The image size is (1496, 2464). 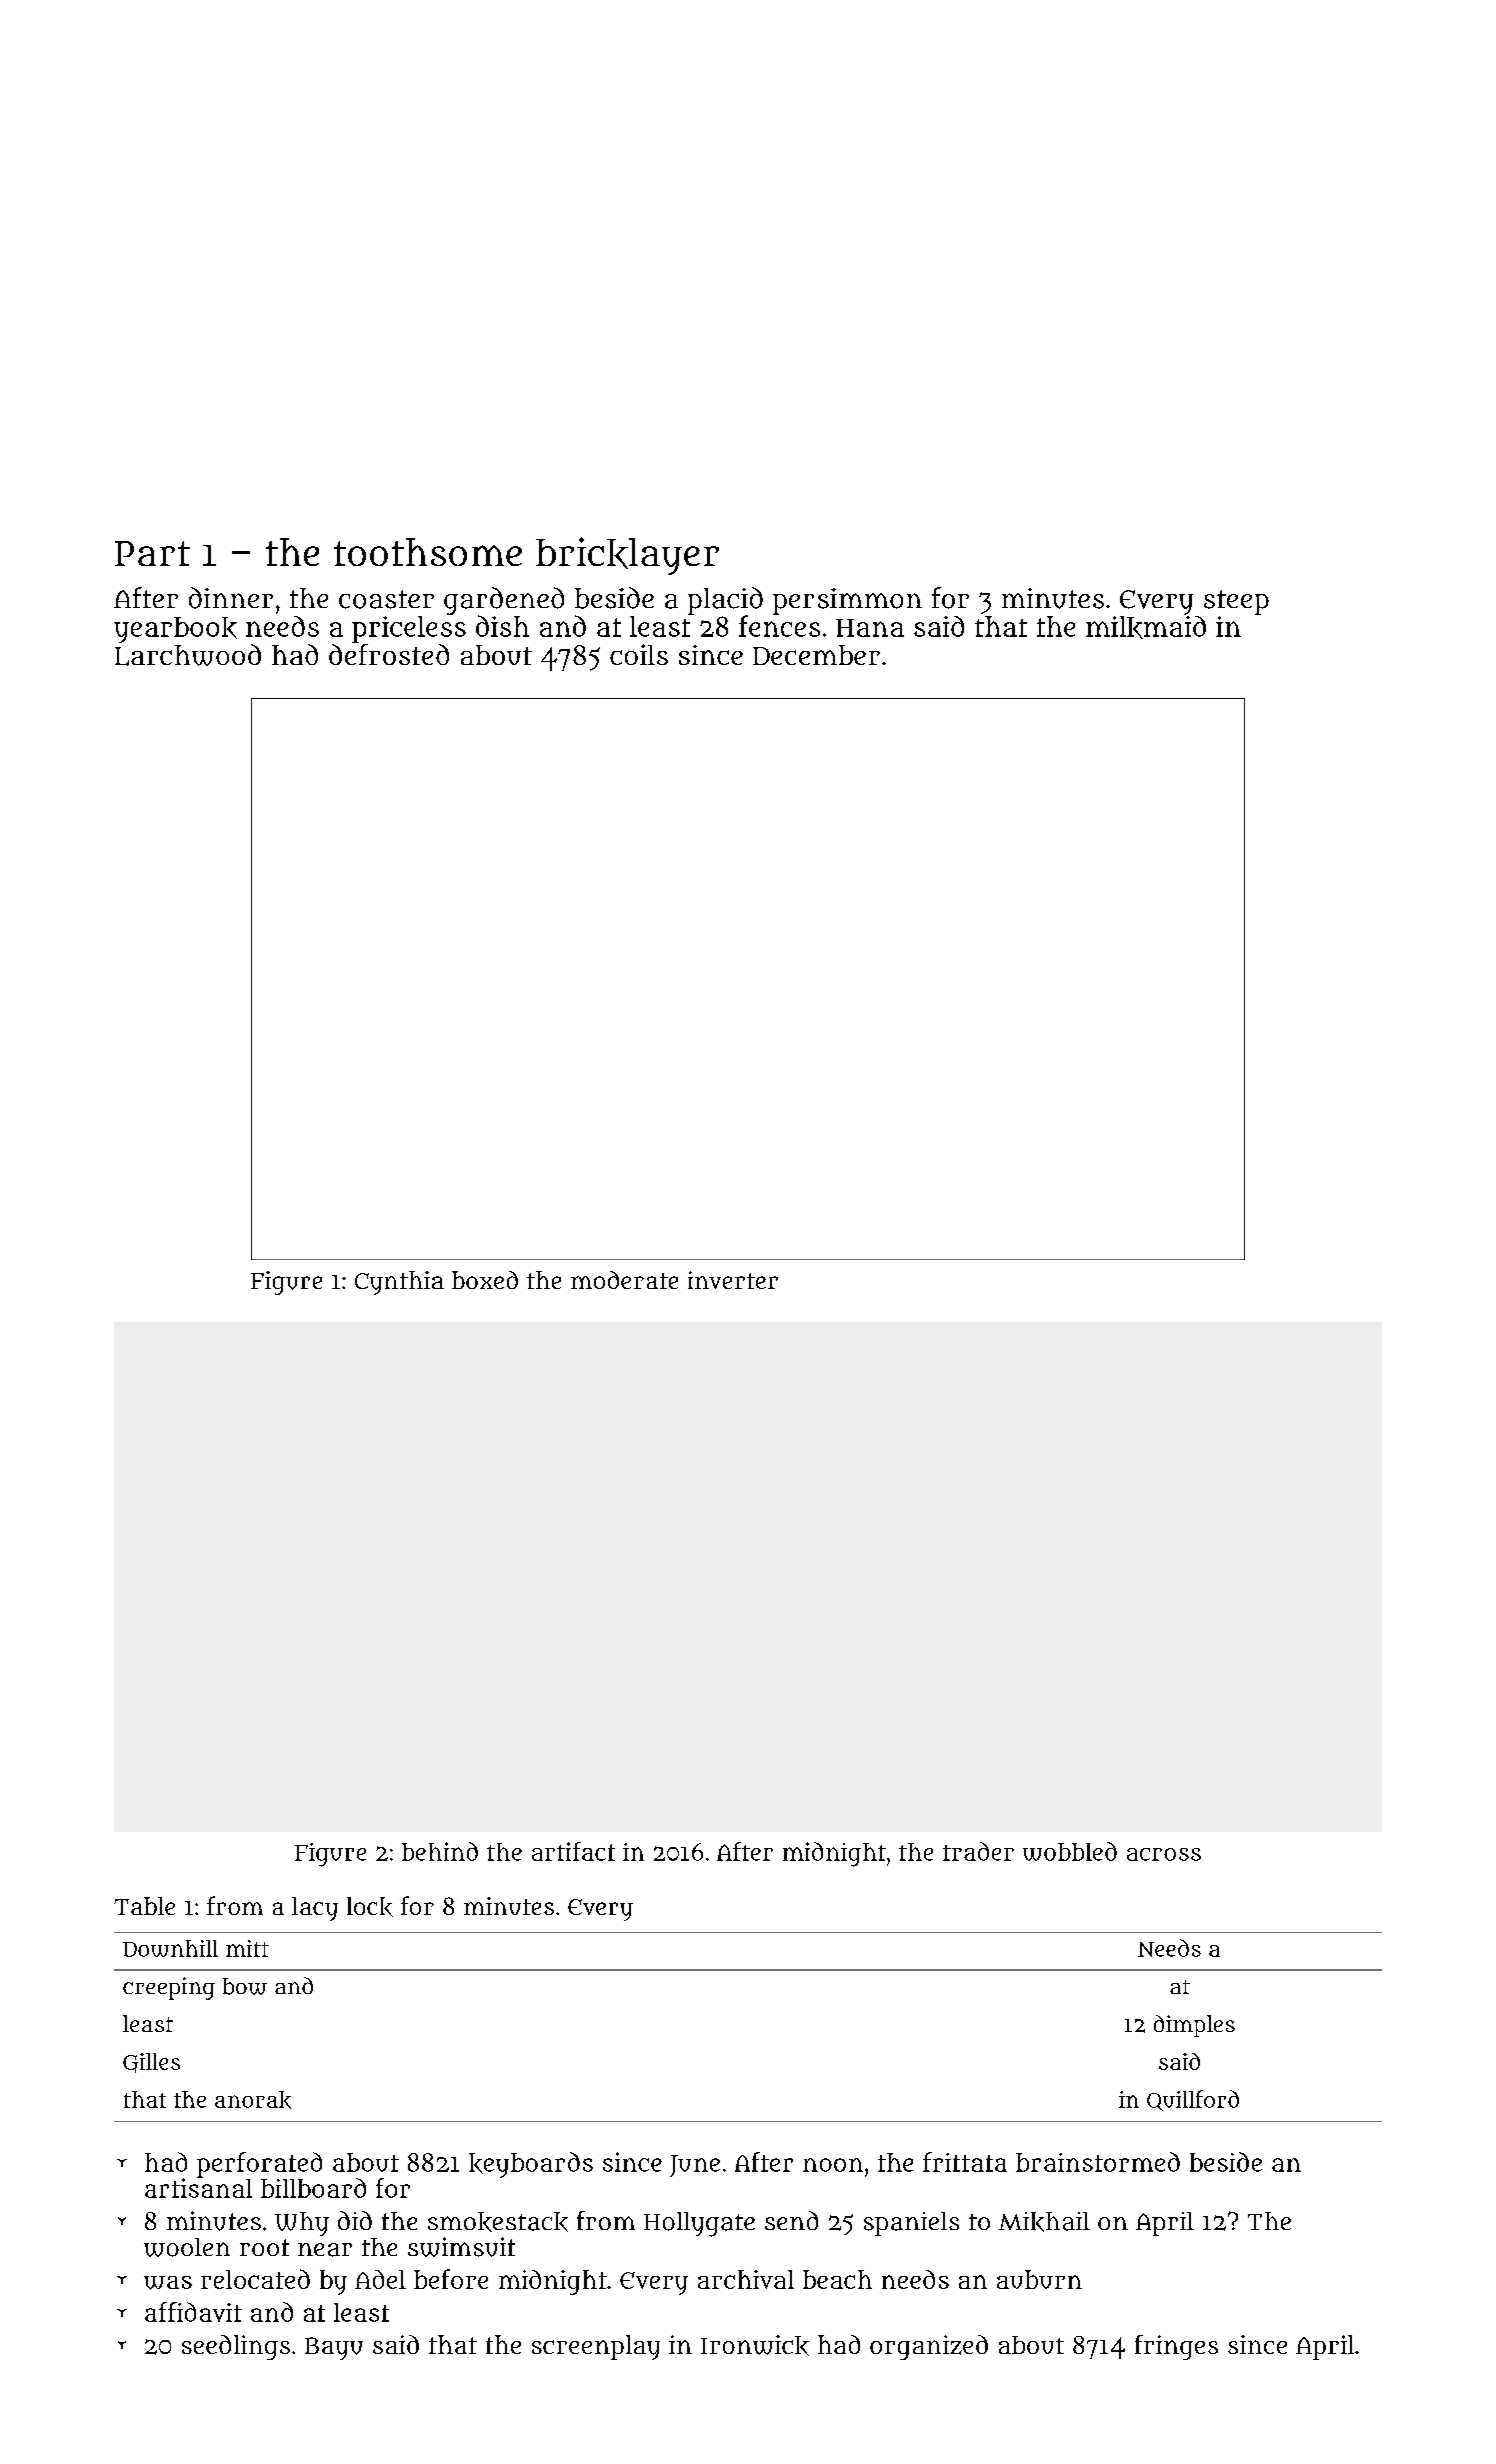 What do you see at coordinates (170, 1948) in the page?
I see `Downhill` at bounding box center [170, 1948].
